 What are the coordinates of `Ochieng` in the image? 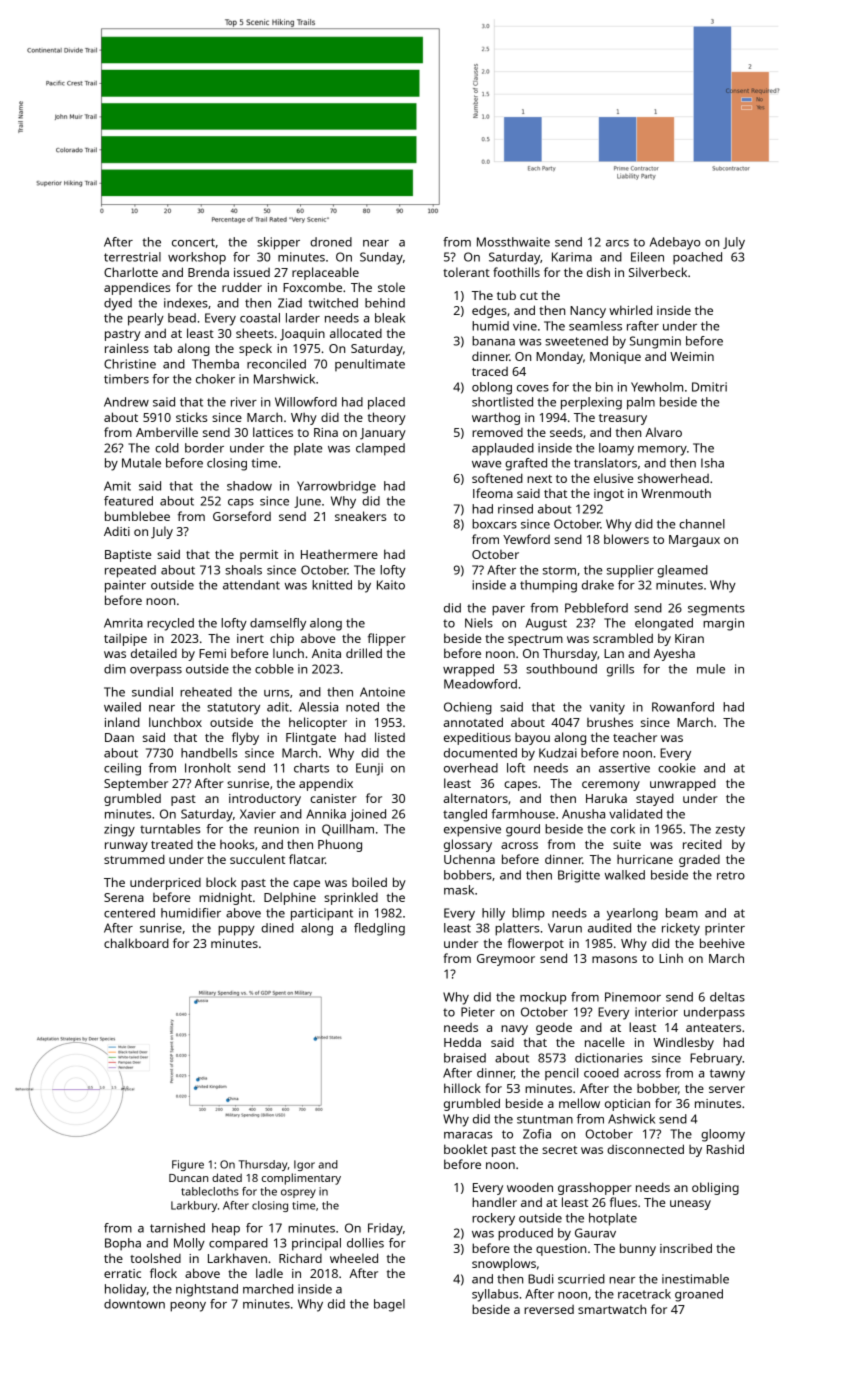 It's located at (468, 708).
